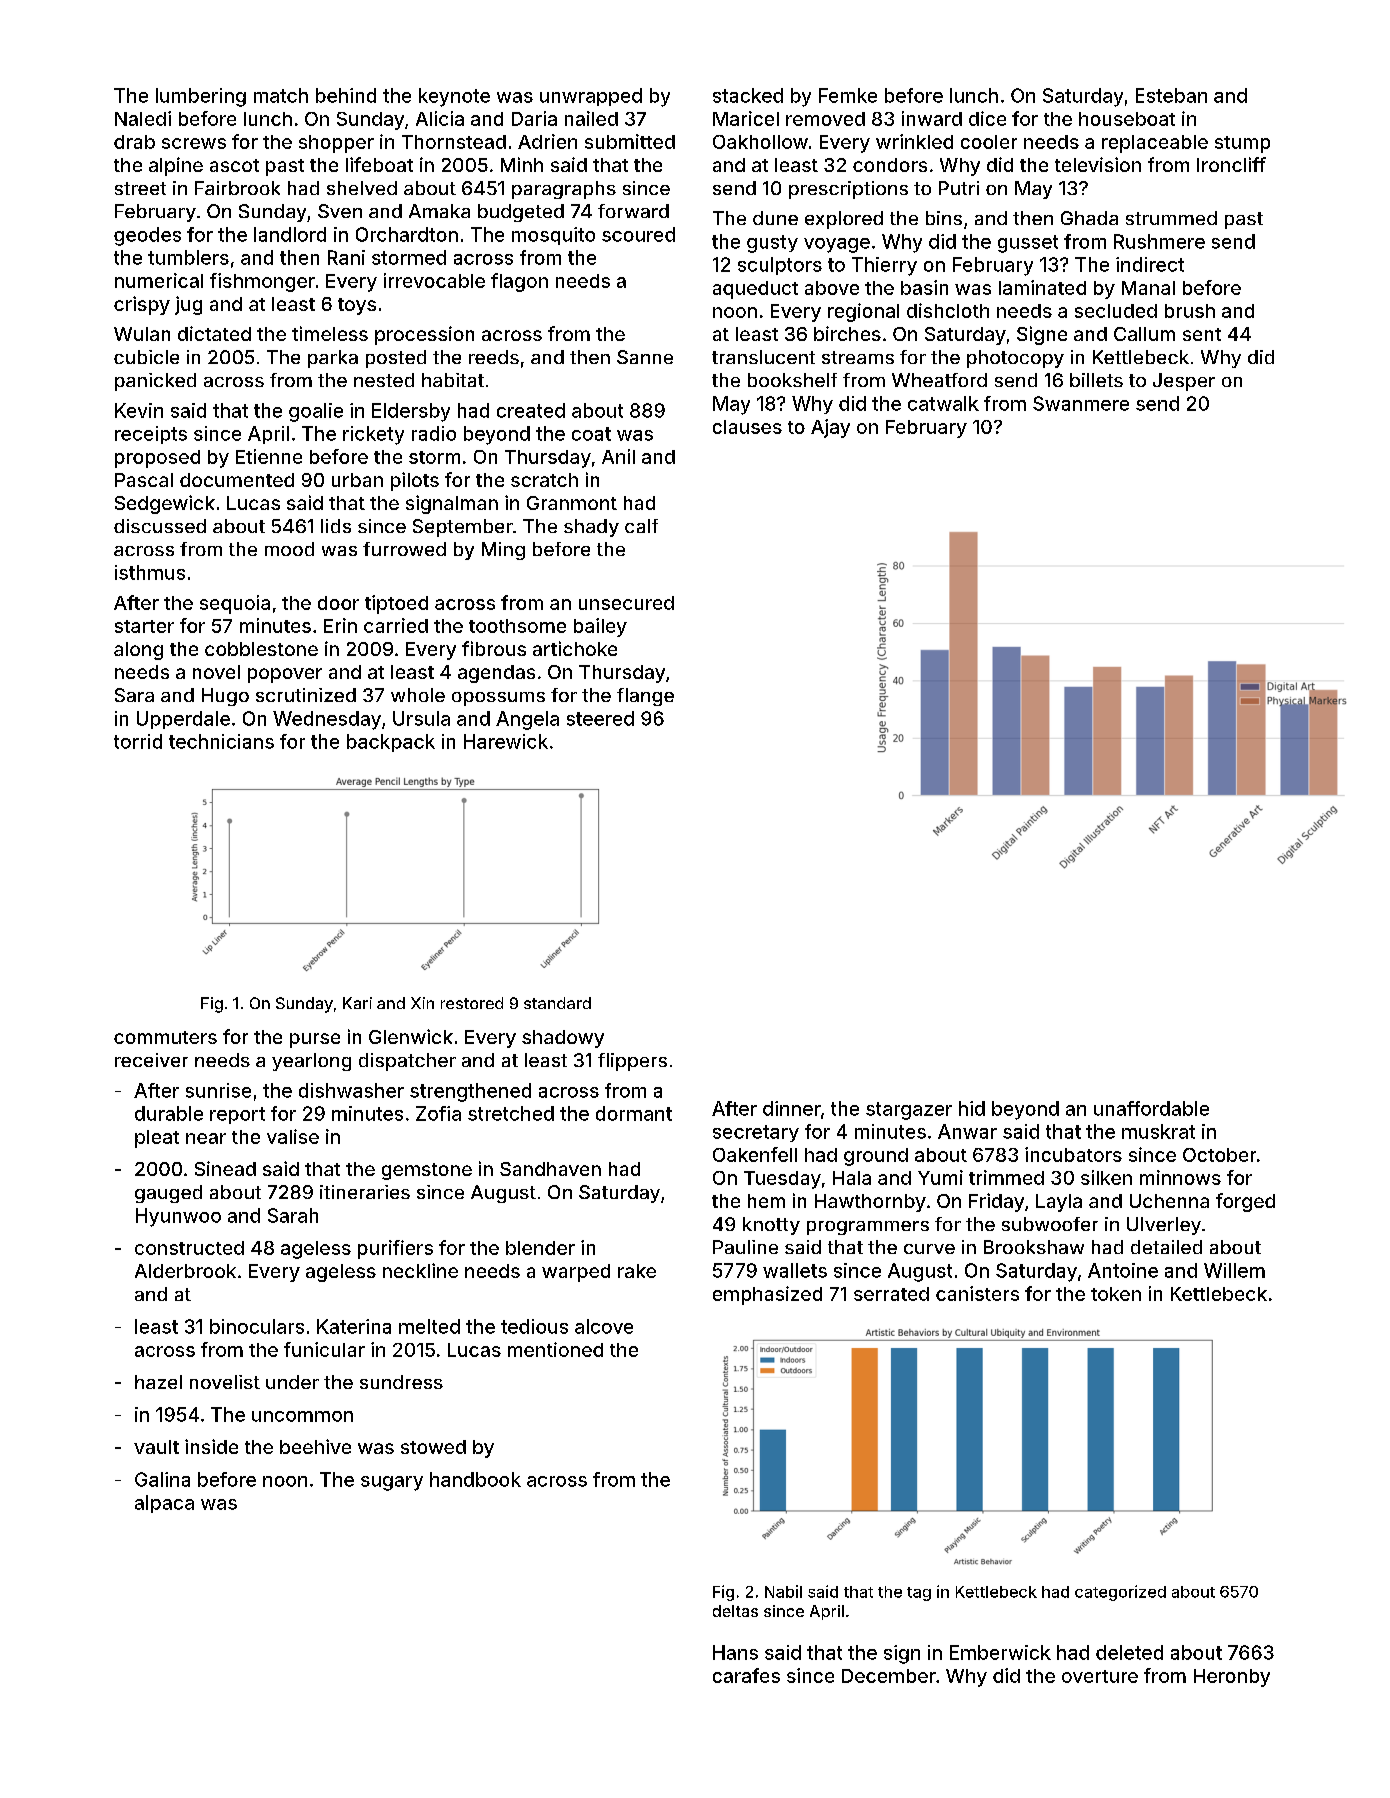 This document has height=1798, width=1390. Describe the element at coordinates (1158, 1131) in the document. I see `muskrat` at that location.
